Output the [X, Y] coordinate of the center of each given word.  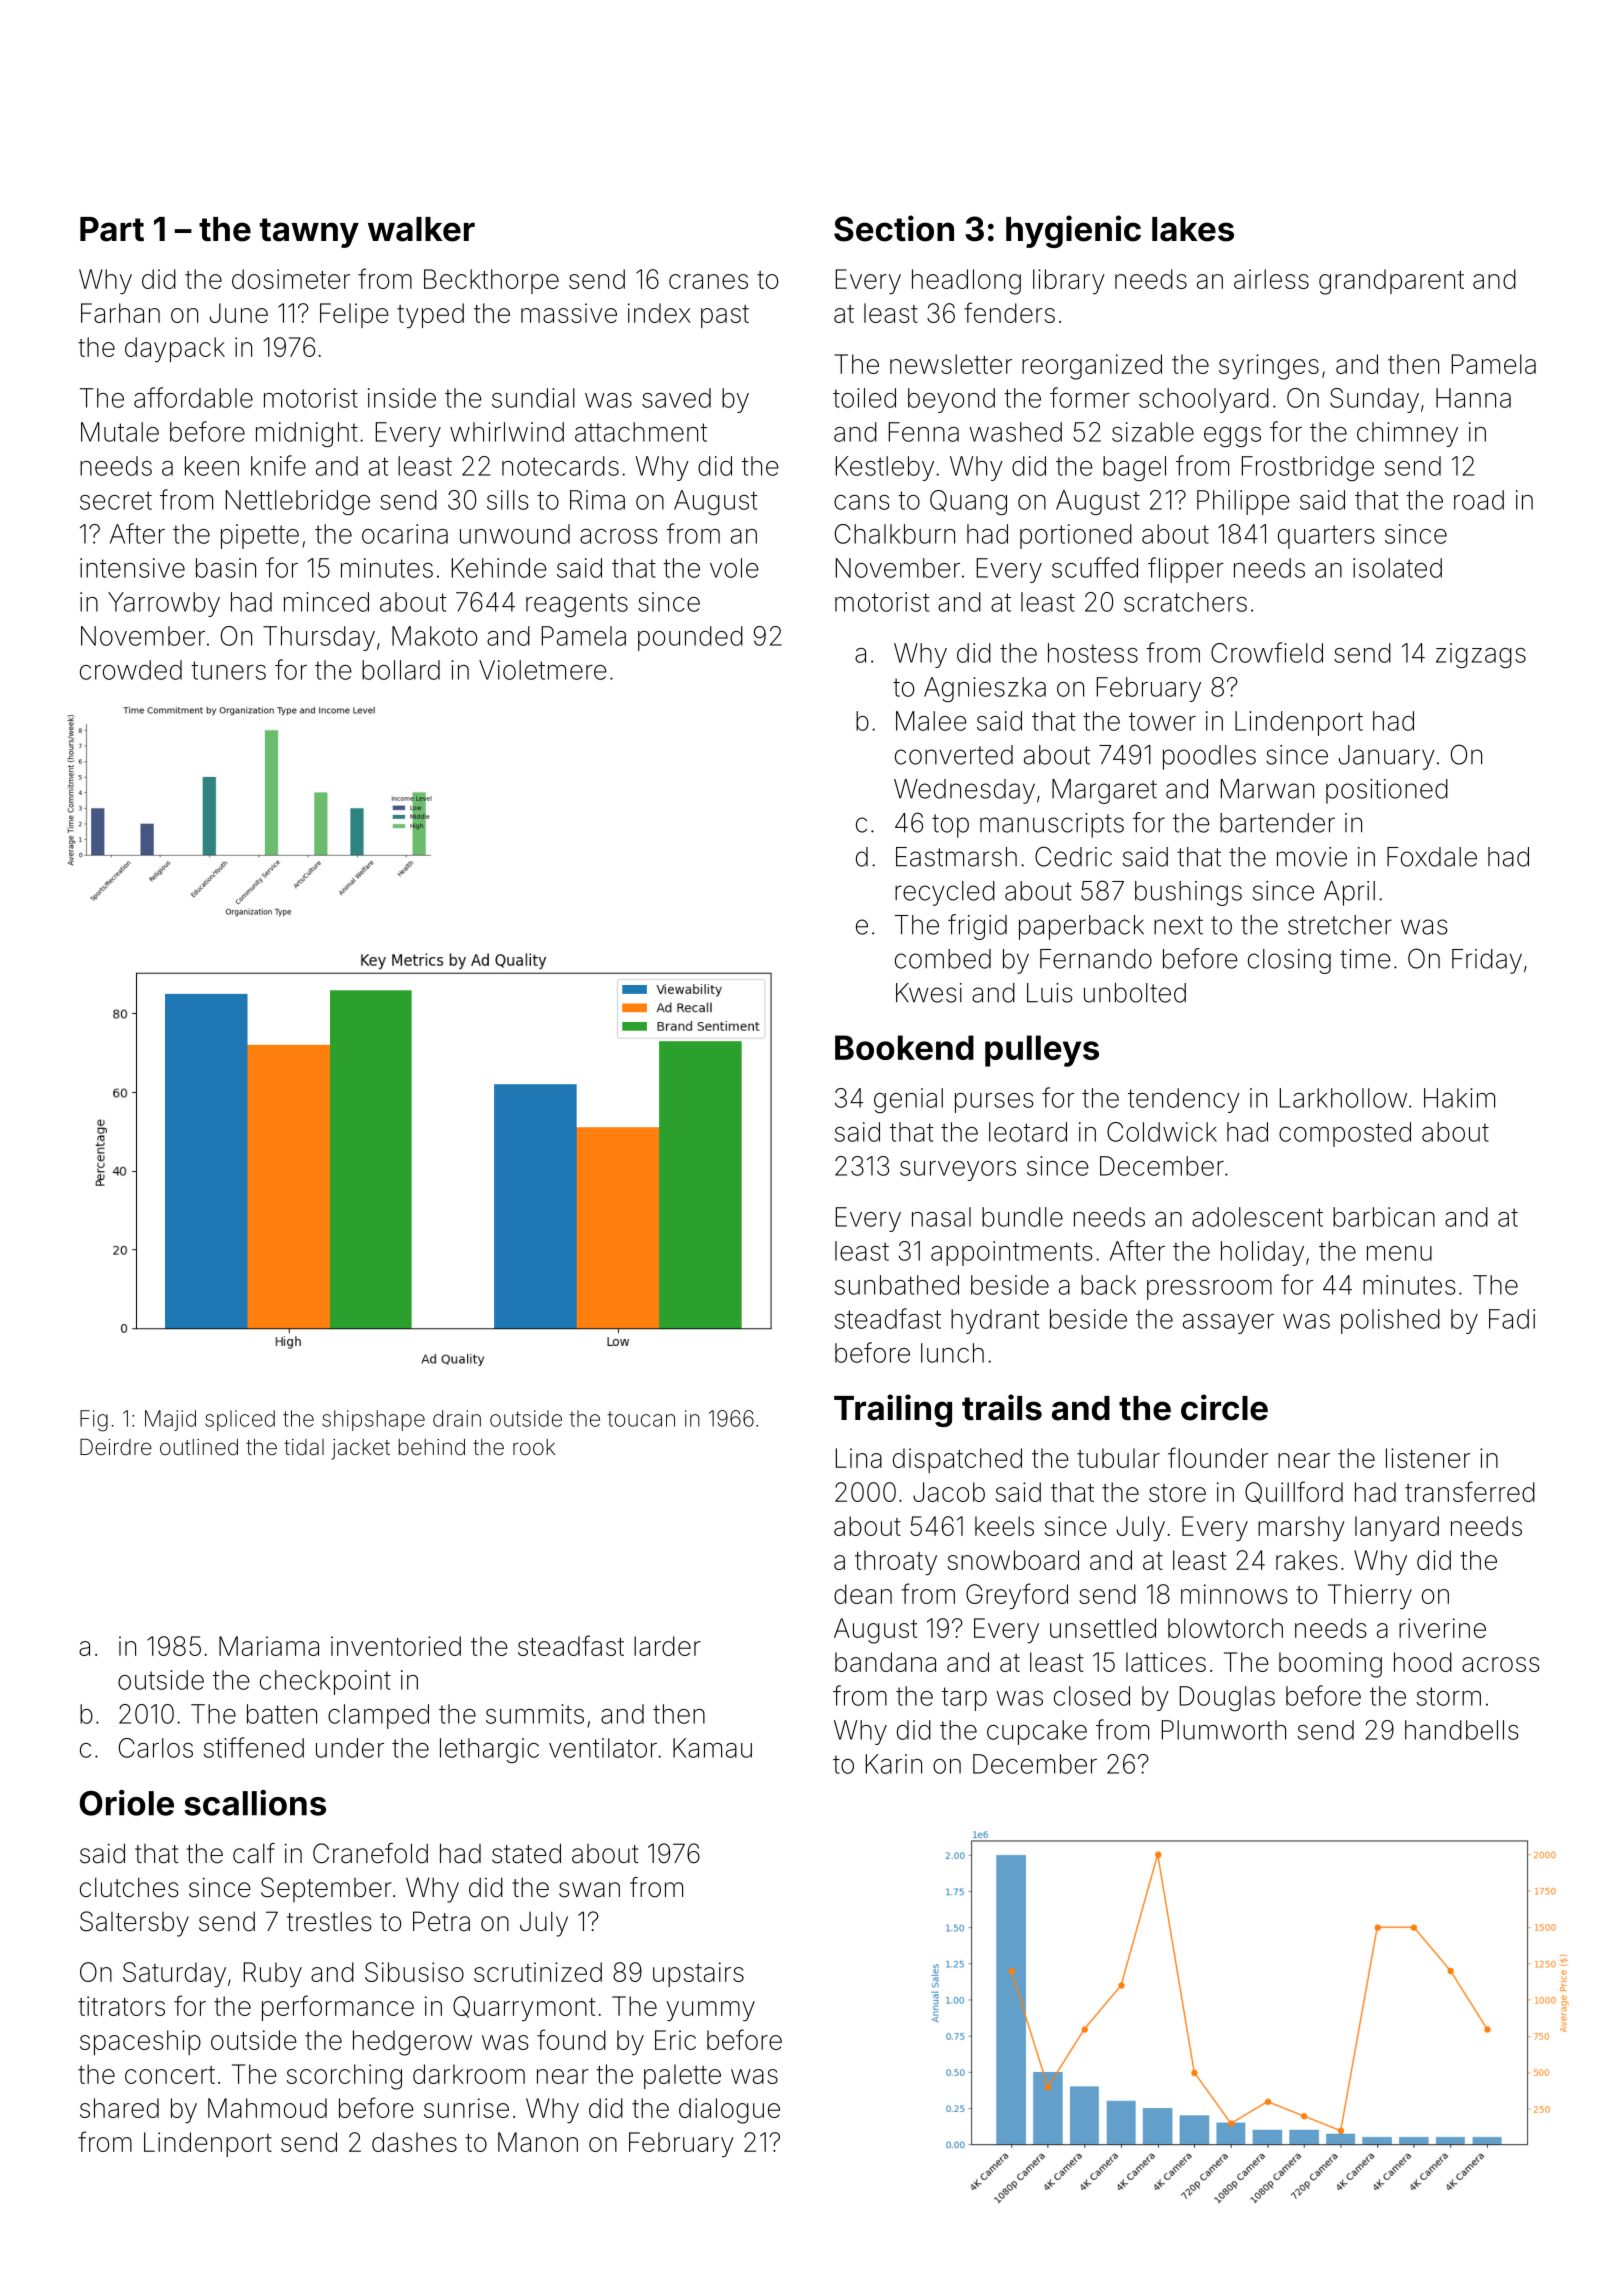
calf [254, 1853]
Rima [597, 500]
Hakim [1459, 1098]
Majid [170, 1420]
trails [1002, 1407]
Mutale [120, 432]
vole [734, 568]
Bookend [904, 1047]
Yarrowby [164, 604]
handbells [1462, 1730]
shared [119, 2108]
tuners [228, 670]
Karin [894, 1764]
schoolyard [1204, 400]
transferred [1470, 1491]
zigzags [1481, 655]
